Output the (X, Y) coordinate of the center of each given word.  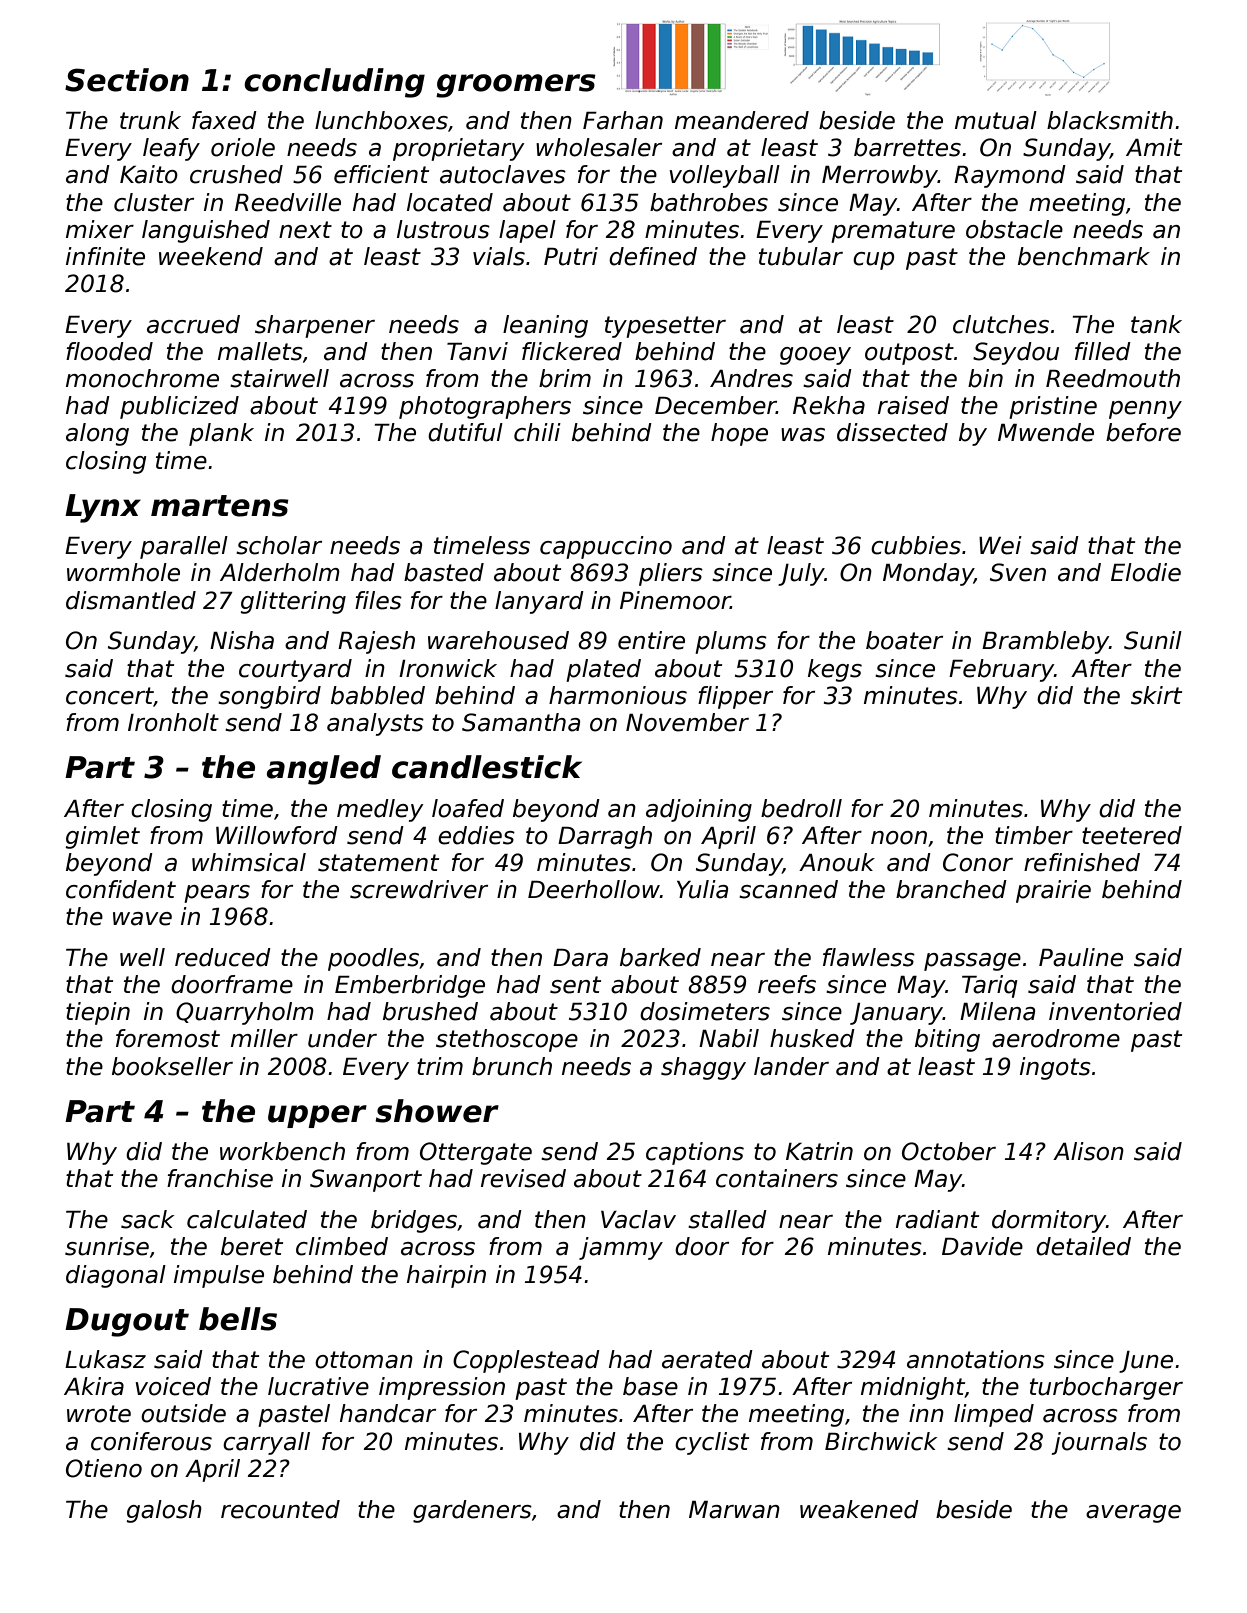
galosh (164, 1511)
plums (731, 642)
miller (264, 1038)
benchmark (1084, 256)
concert (110, 697)
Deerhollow (594, 889)
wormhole (123, 572)
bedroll (801, 808)
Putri (571, 256)
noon (899, 838)
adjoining (699, 810)
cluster (154, 202)
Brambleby (1045, 642)
